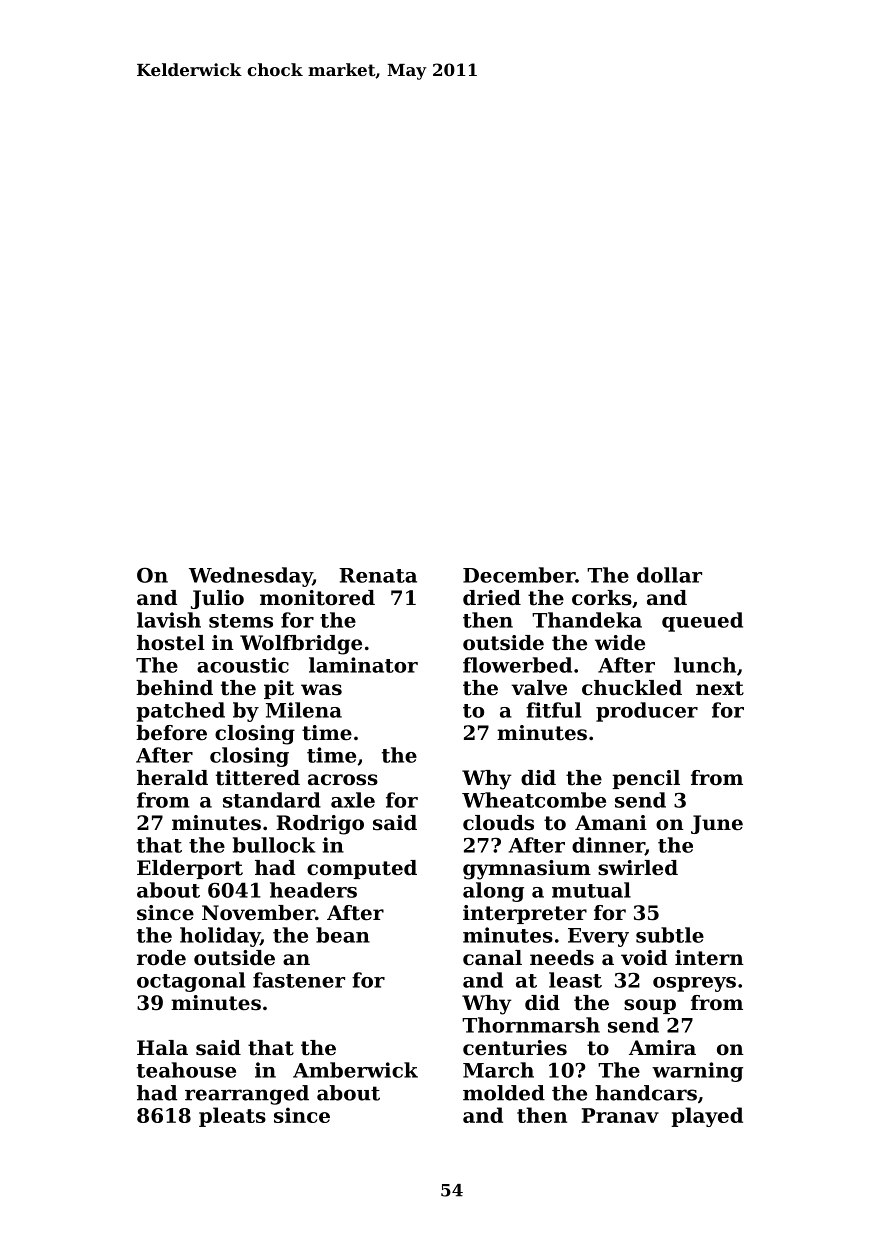 Image resolution: width=880 pixels, height=1248 pixels. What do you see at coordinates (161, 958) in the page?
I see `rode` at bounding box center [161, 958].
